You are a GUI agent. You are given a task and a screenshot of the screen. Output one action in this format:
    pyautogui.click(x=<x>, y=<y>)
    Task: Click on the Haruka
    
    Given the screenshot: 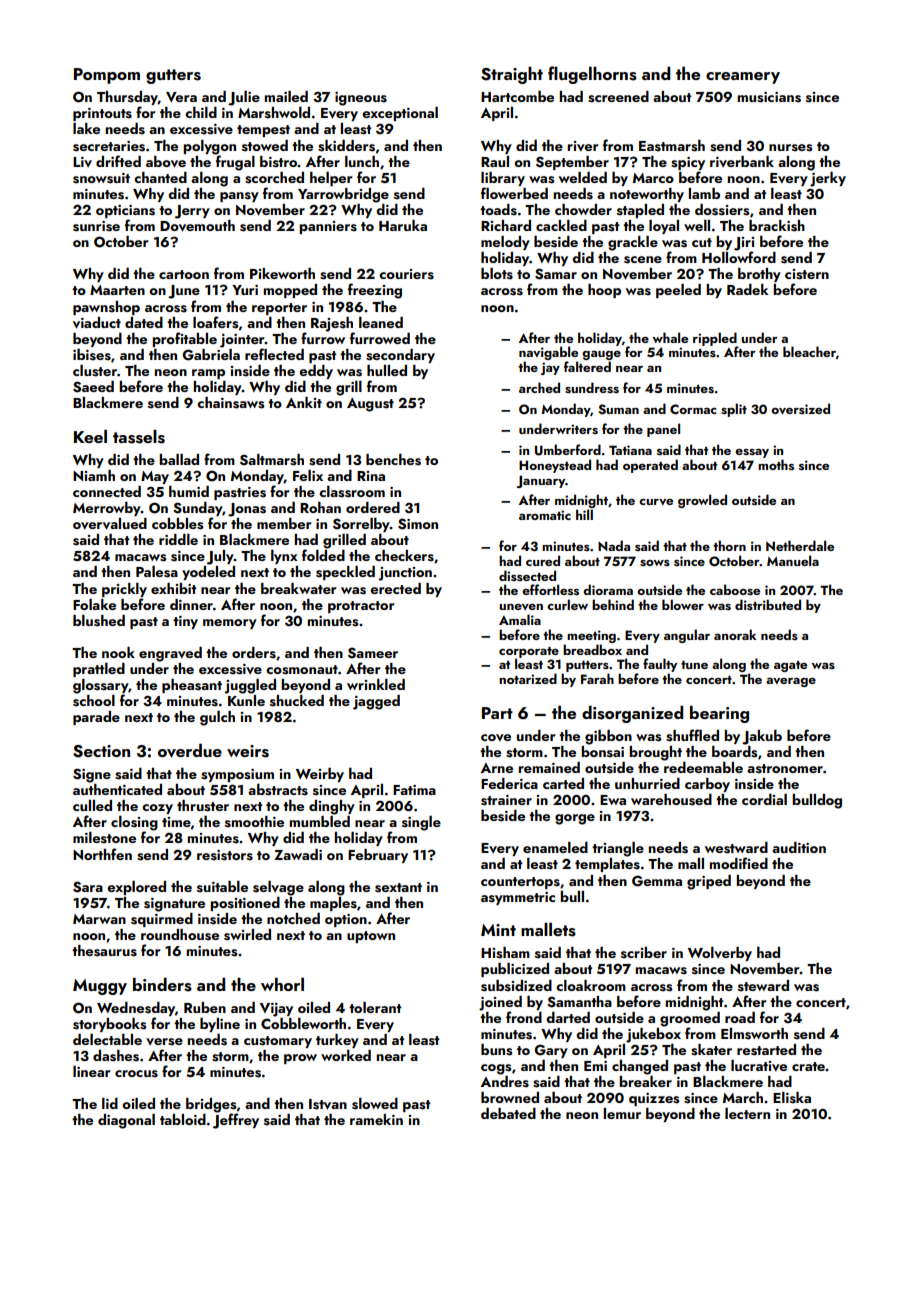 What is the action you would take?
    pyautogui.click(x=403, y=225)
